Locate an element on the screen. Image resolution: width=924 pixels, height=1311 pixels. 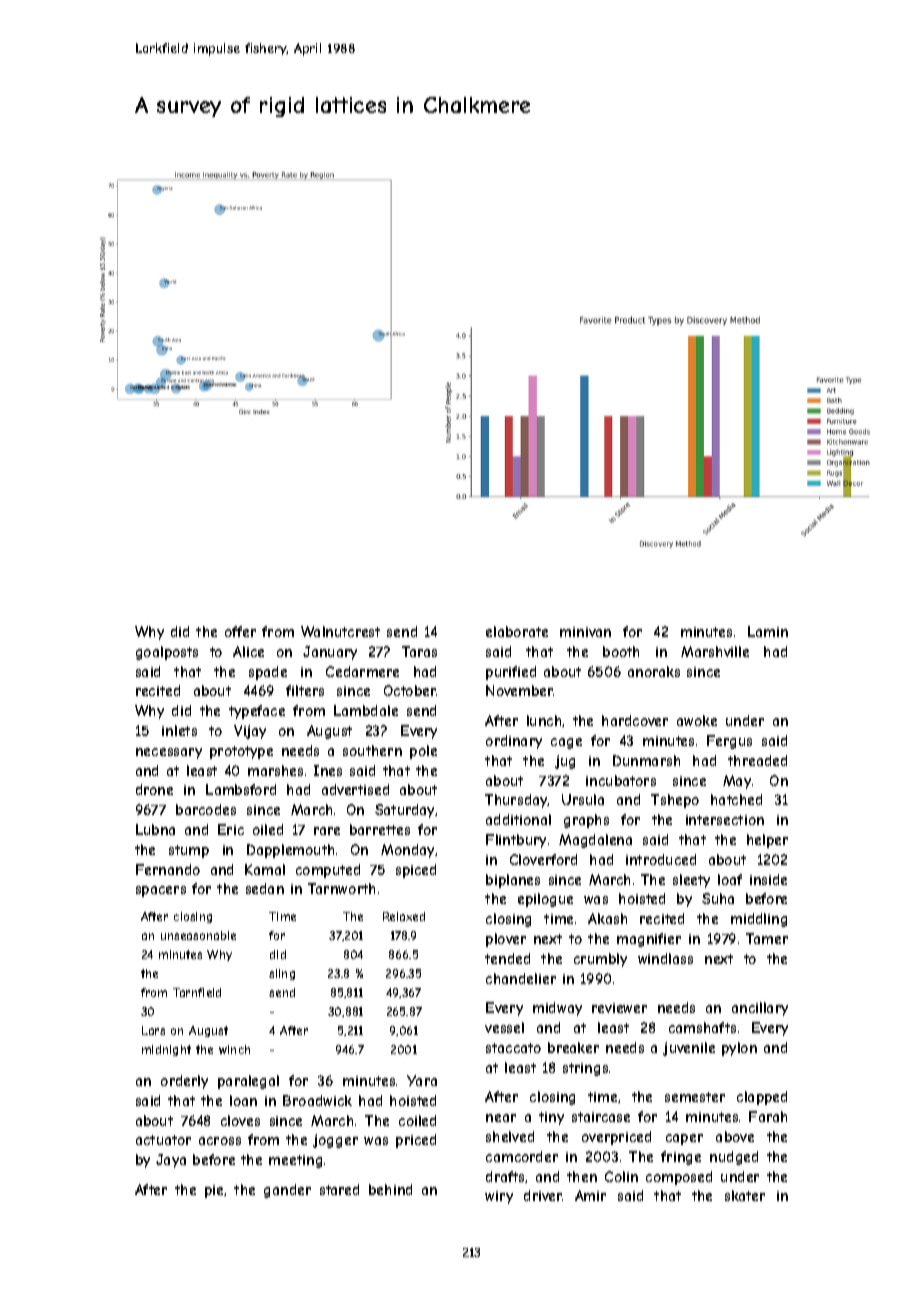
cloves is located at coordinates (240, 1120).
